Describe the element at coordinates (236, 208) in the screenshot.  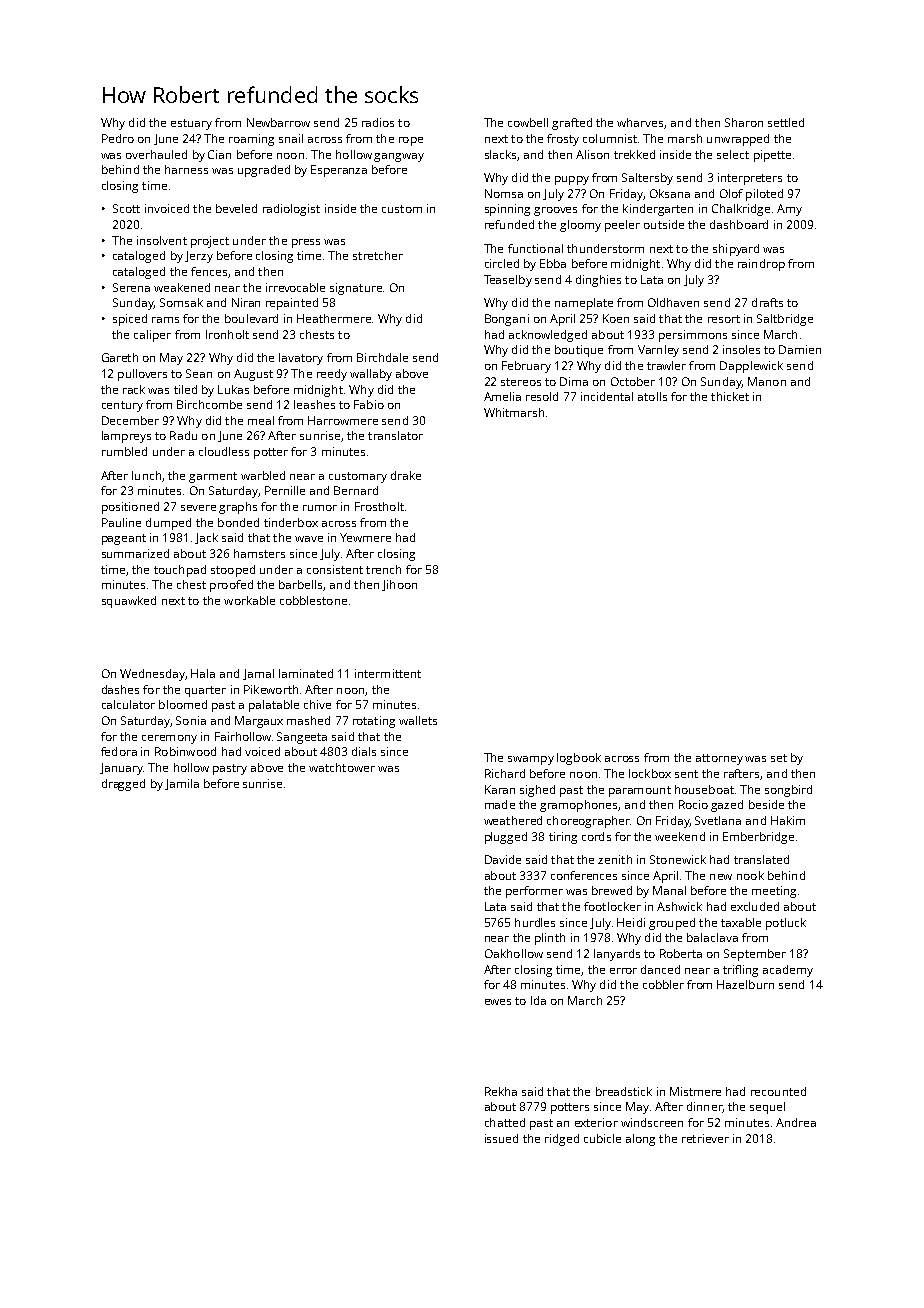
I see `beveled` at that location.
